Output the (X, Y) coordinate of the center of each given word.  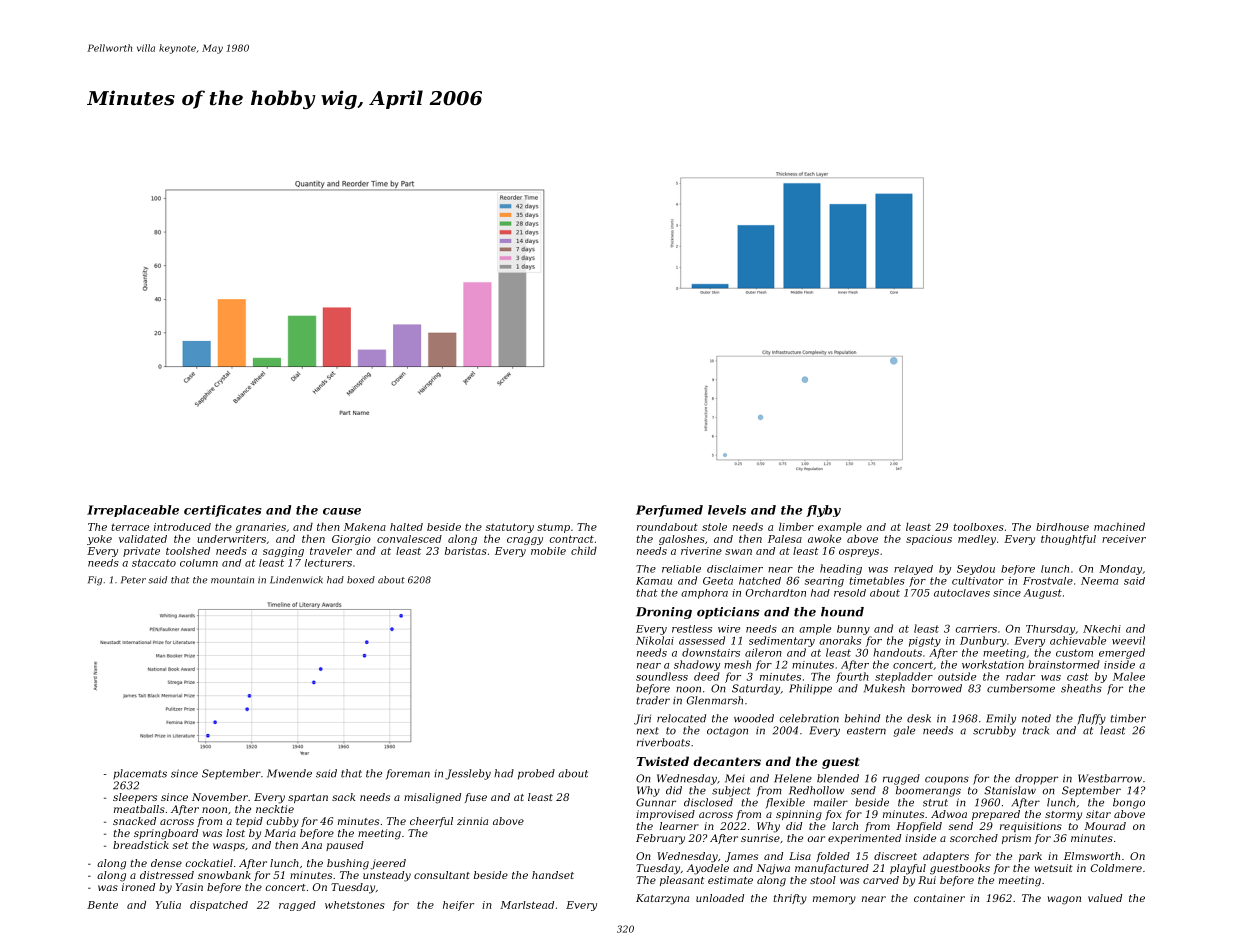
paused (345, 846)
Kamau (654, 581)
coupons (947, 780)
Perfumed (669, 511)
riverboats (663, 742)
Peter (133, 580)
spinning (799, 815)
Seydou (976, 570)
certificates (223, 511)
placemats (140, 774)
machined (1119, 527)
